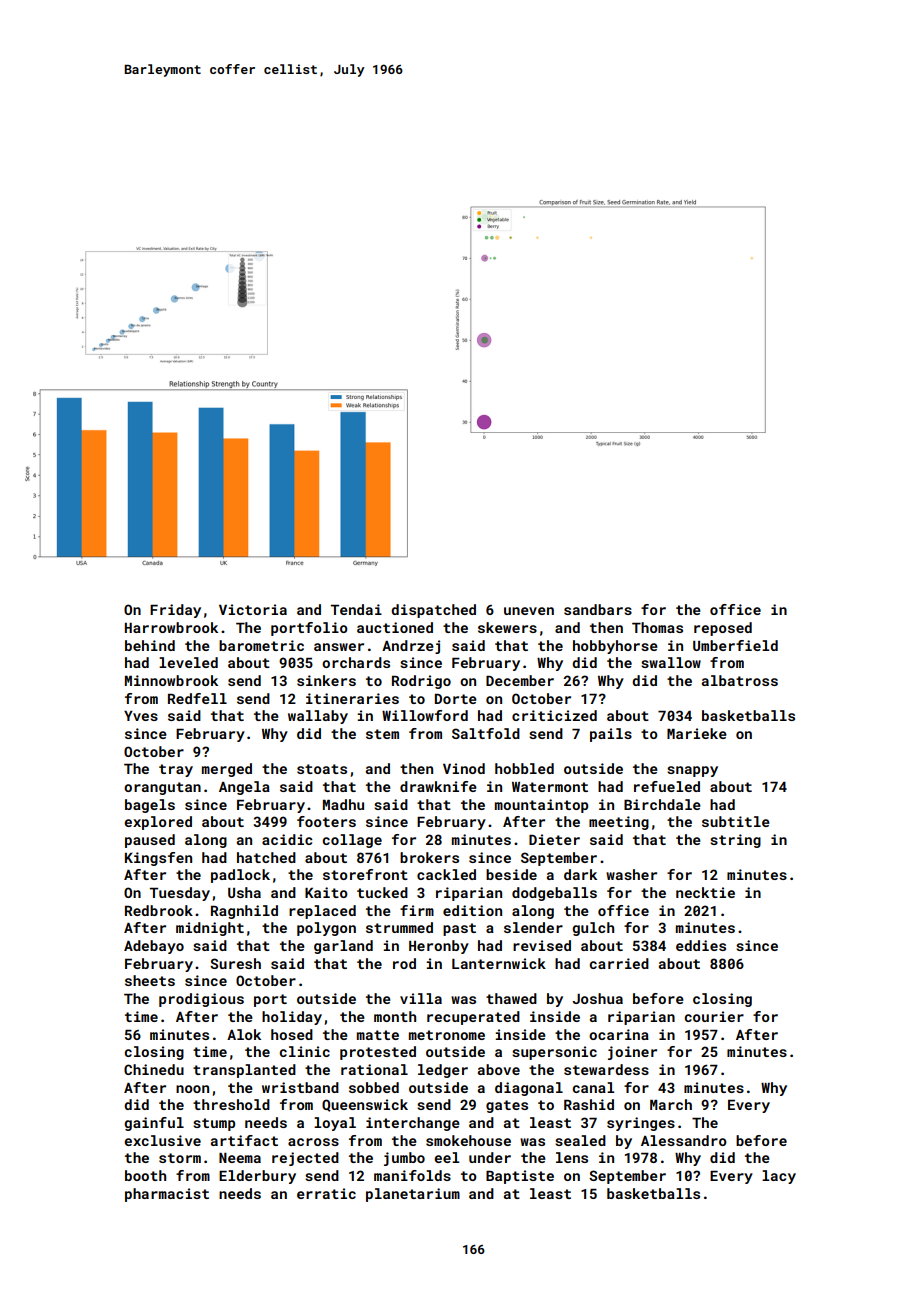 This image has height=1308, width=924. Describe the element at coordinates (227, 770) in the image. I see `merged` at that location.
